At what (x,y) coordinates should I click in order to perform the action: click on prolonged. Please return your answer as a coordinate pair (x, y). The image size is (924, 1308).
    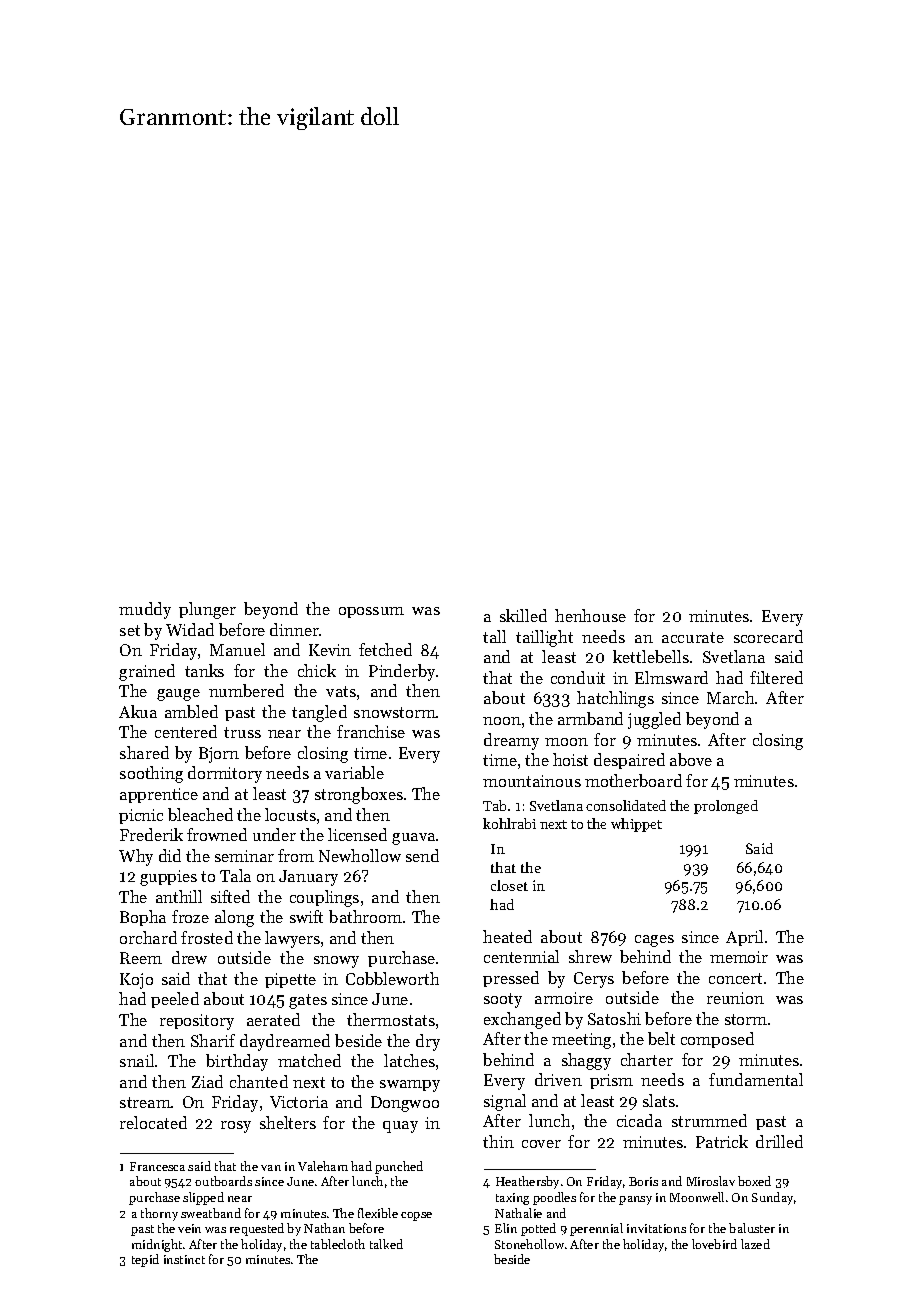
    Looking at the image, I should click on (726, 807).
